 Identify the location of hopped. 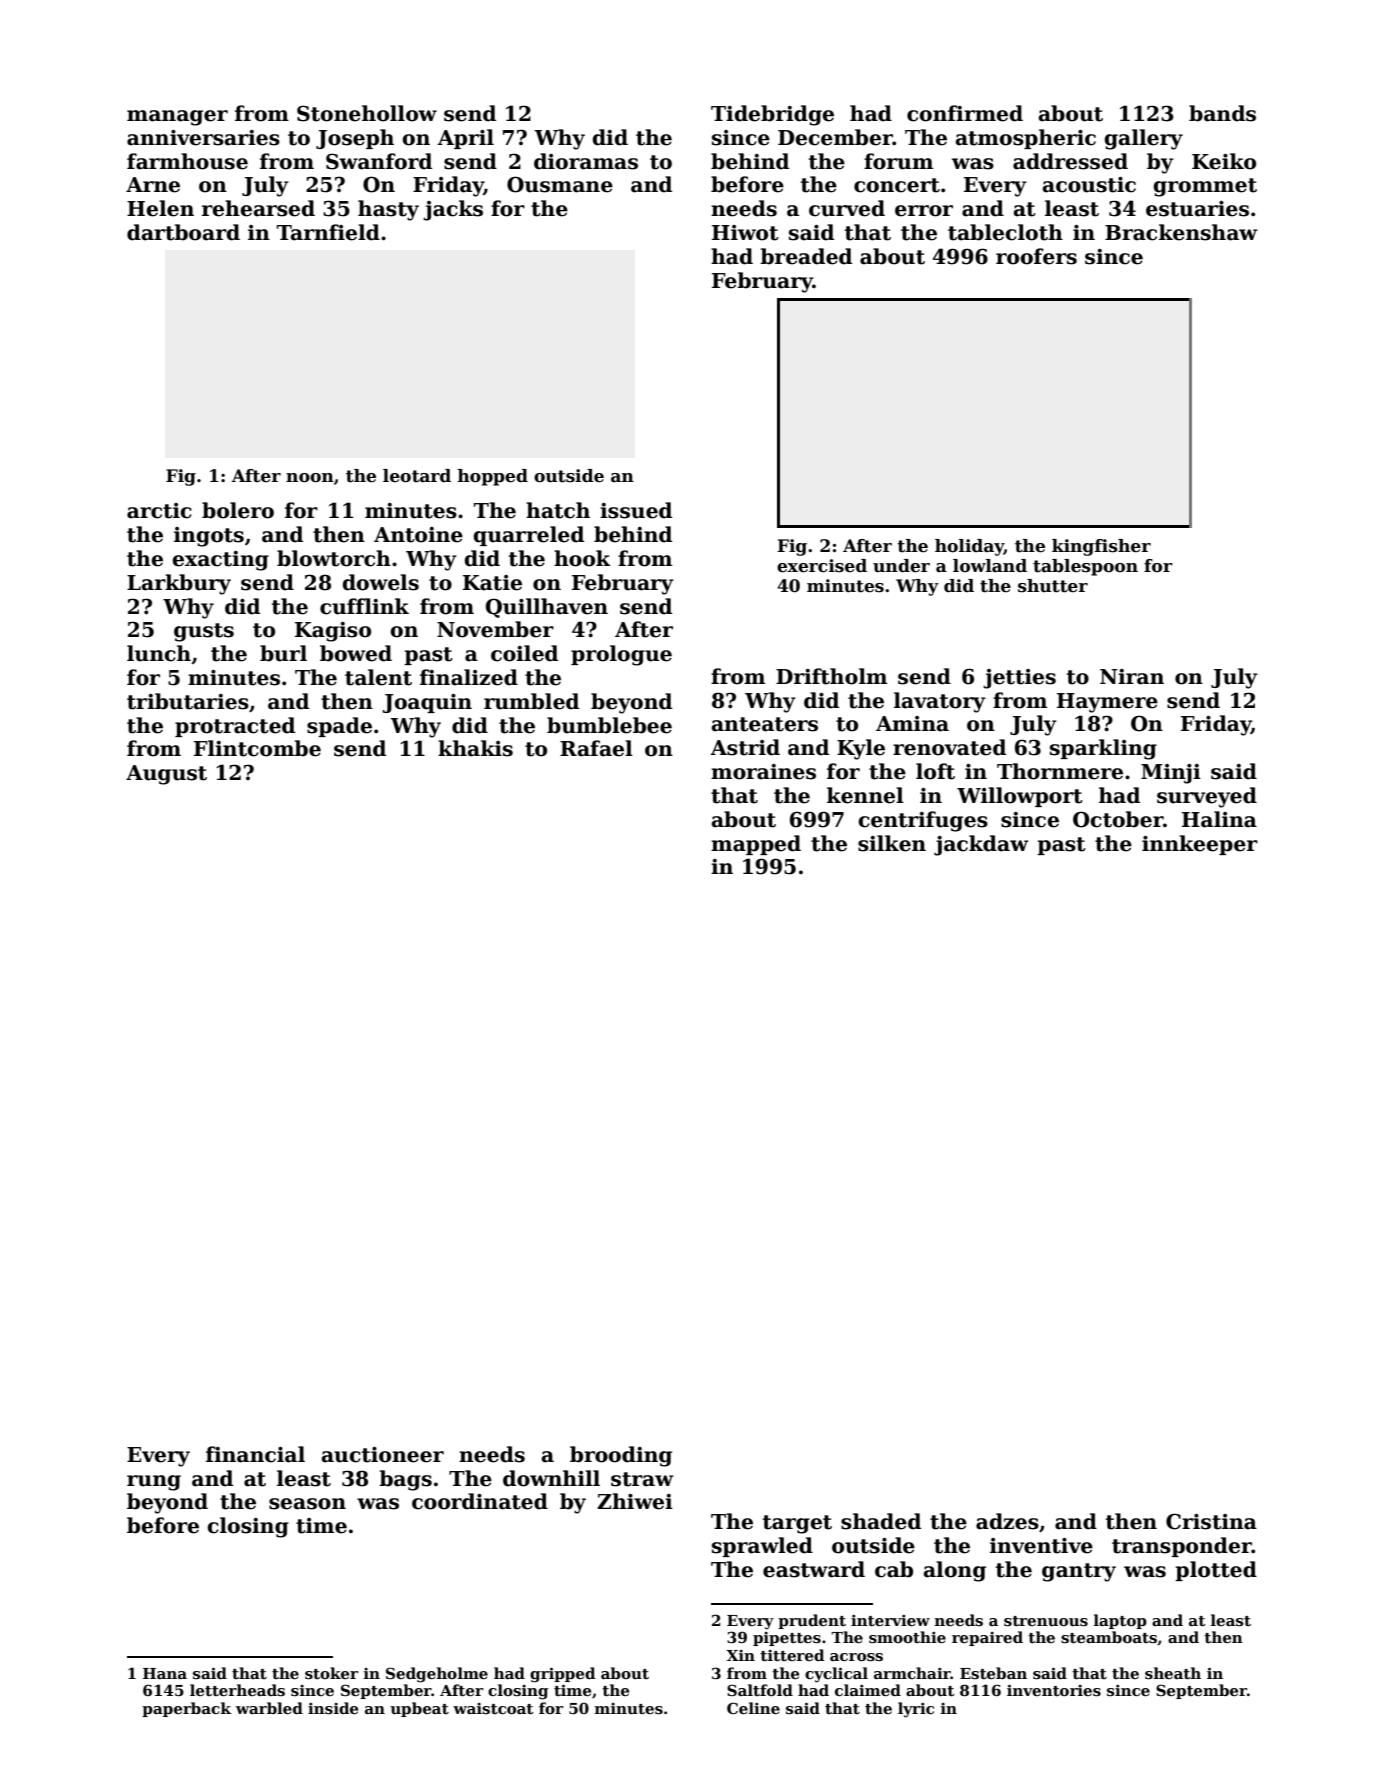
(493, 477).
